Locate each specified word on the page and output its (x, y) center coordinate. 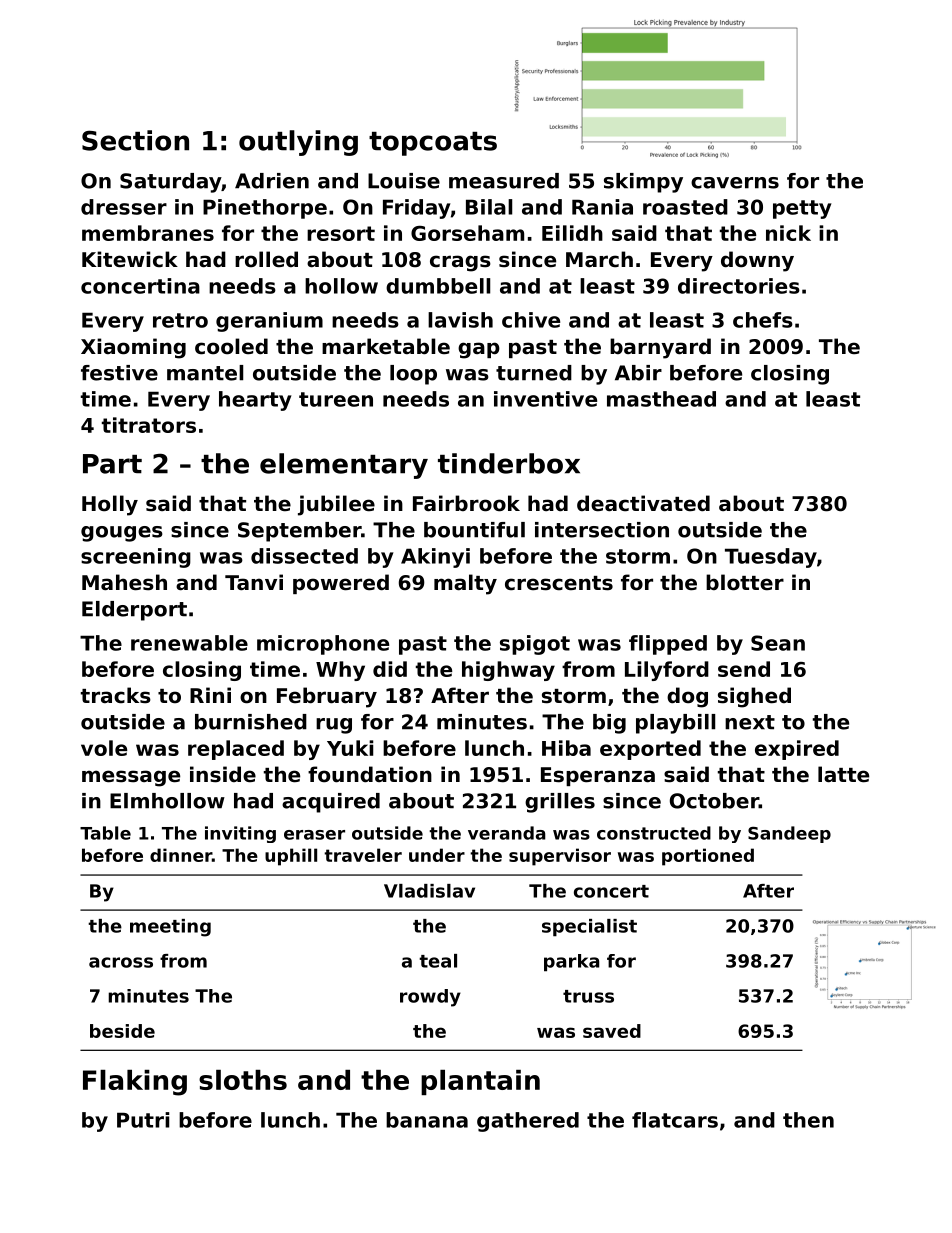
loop (413, 375)
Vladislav (429, 891)
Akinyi (435, 558)
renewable (189, 643)
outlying (298, 143)
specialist (589, 928)
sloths (243, 1080)
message (131, 778)
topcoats (433, 144)
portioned (708, 857)
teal (438, 961)
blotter (745, 582)
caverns (735, 183)
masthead (661, 399)
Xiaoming (133, 348)
